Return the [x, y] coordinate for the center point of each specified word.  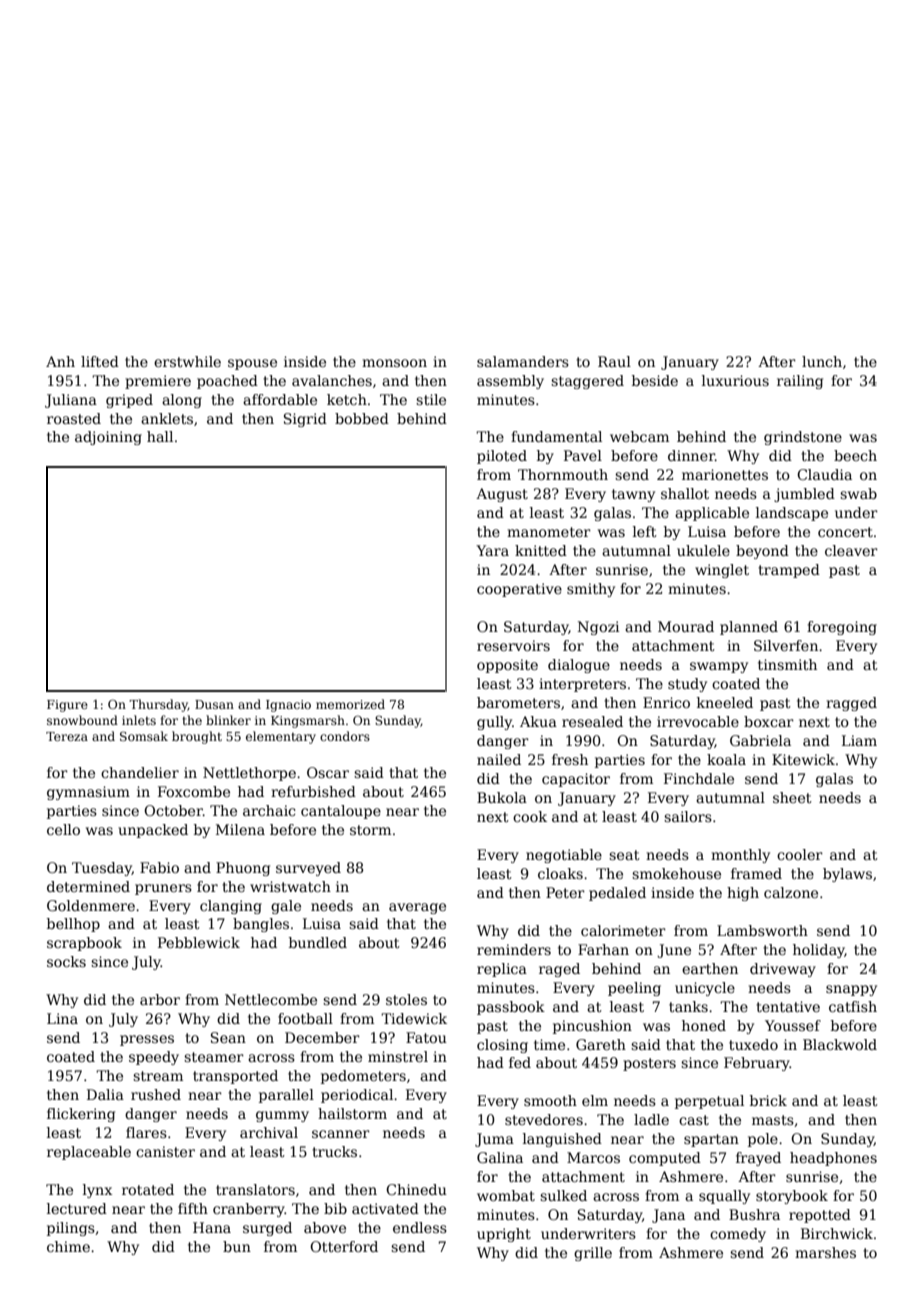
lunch [822, 361]
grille [593, 1254]
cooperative [519, 590]
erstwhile [187, 361]
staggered [587, 382]
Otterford [344, 1246]
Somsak [144, 736]
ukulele [703, 550]
